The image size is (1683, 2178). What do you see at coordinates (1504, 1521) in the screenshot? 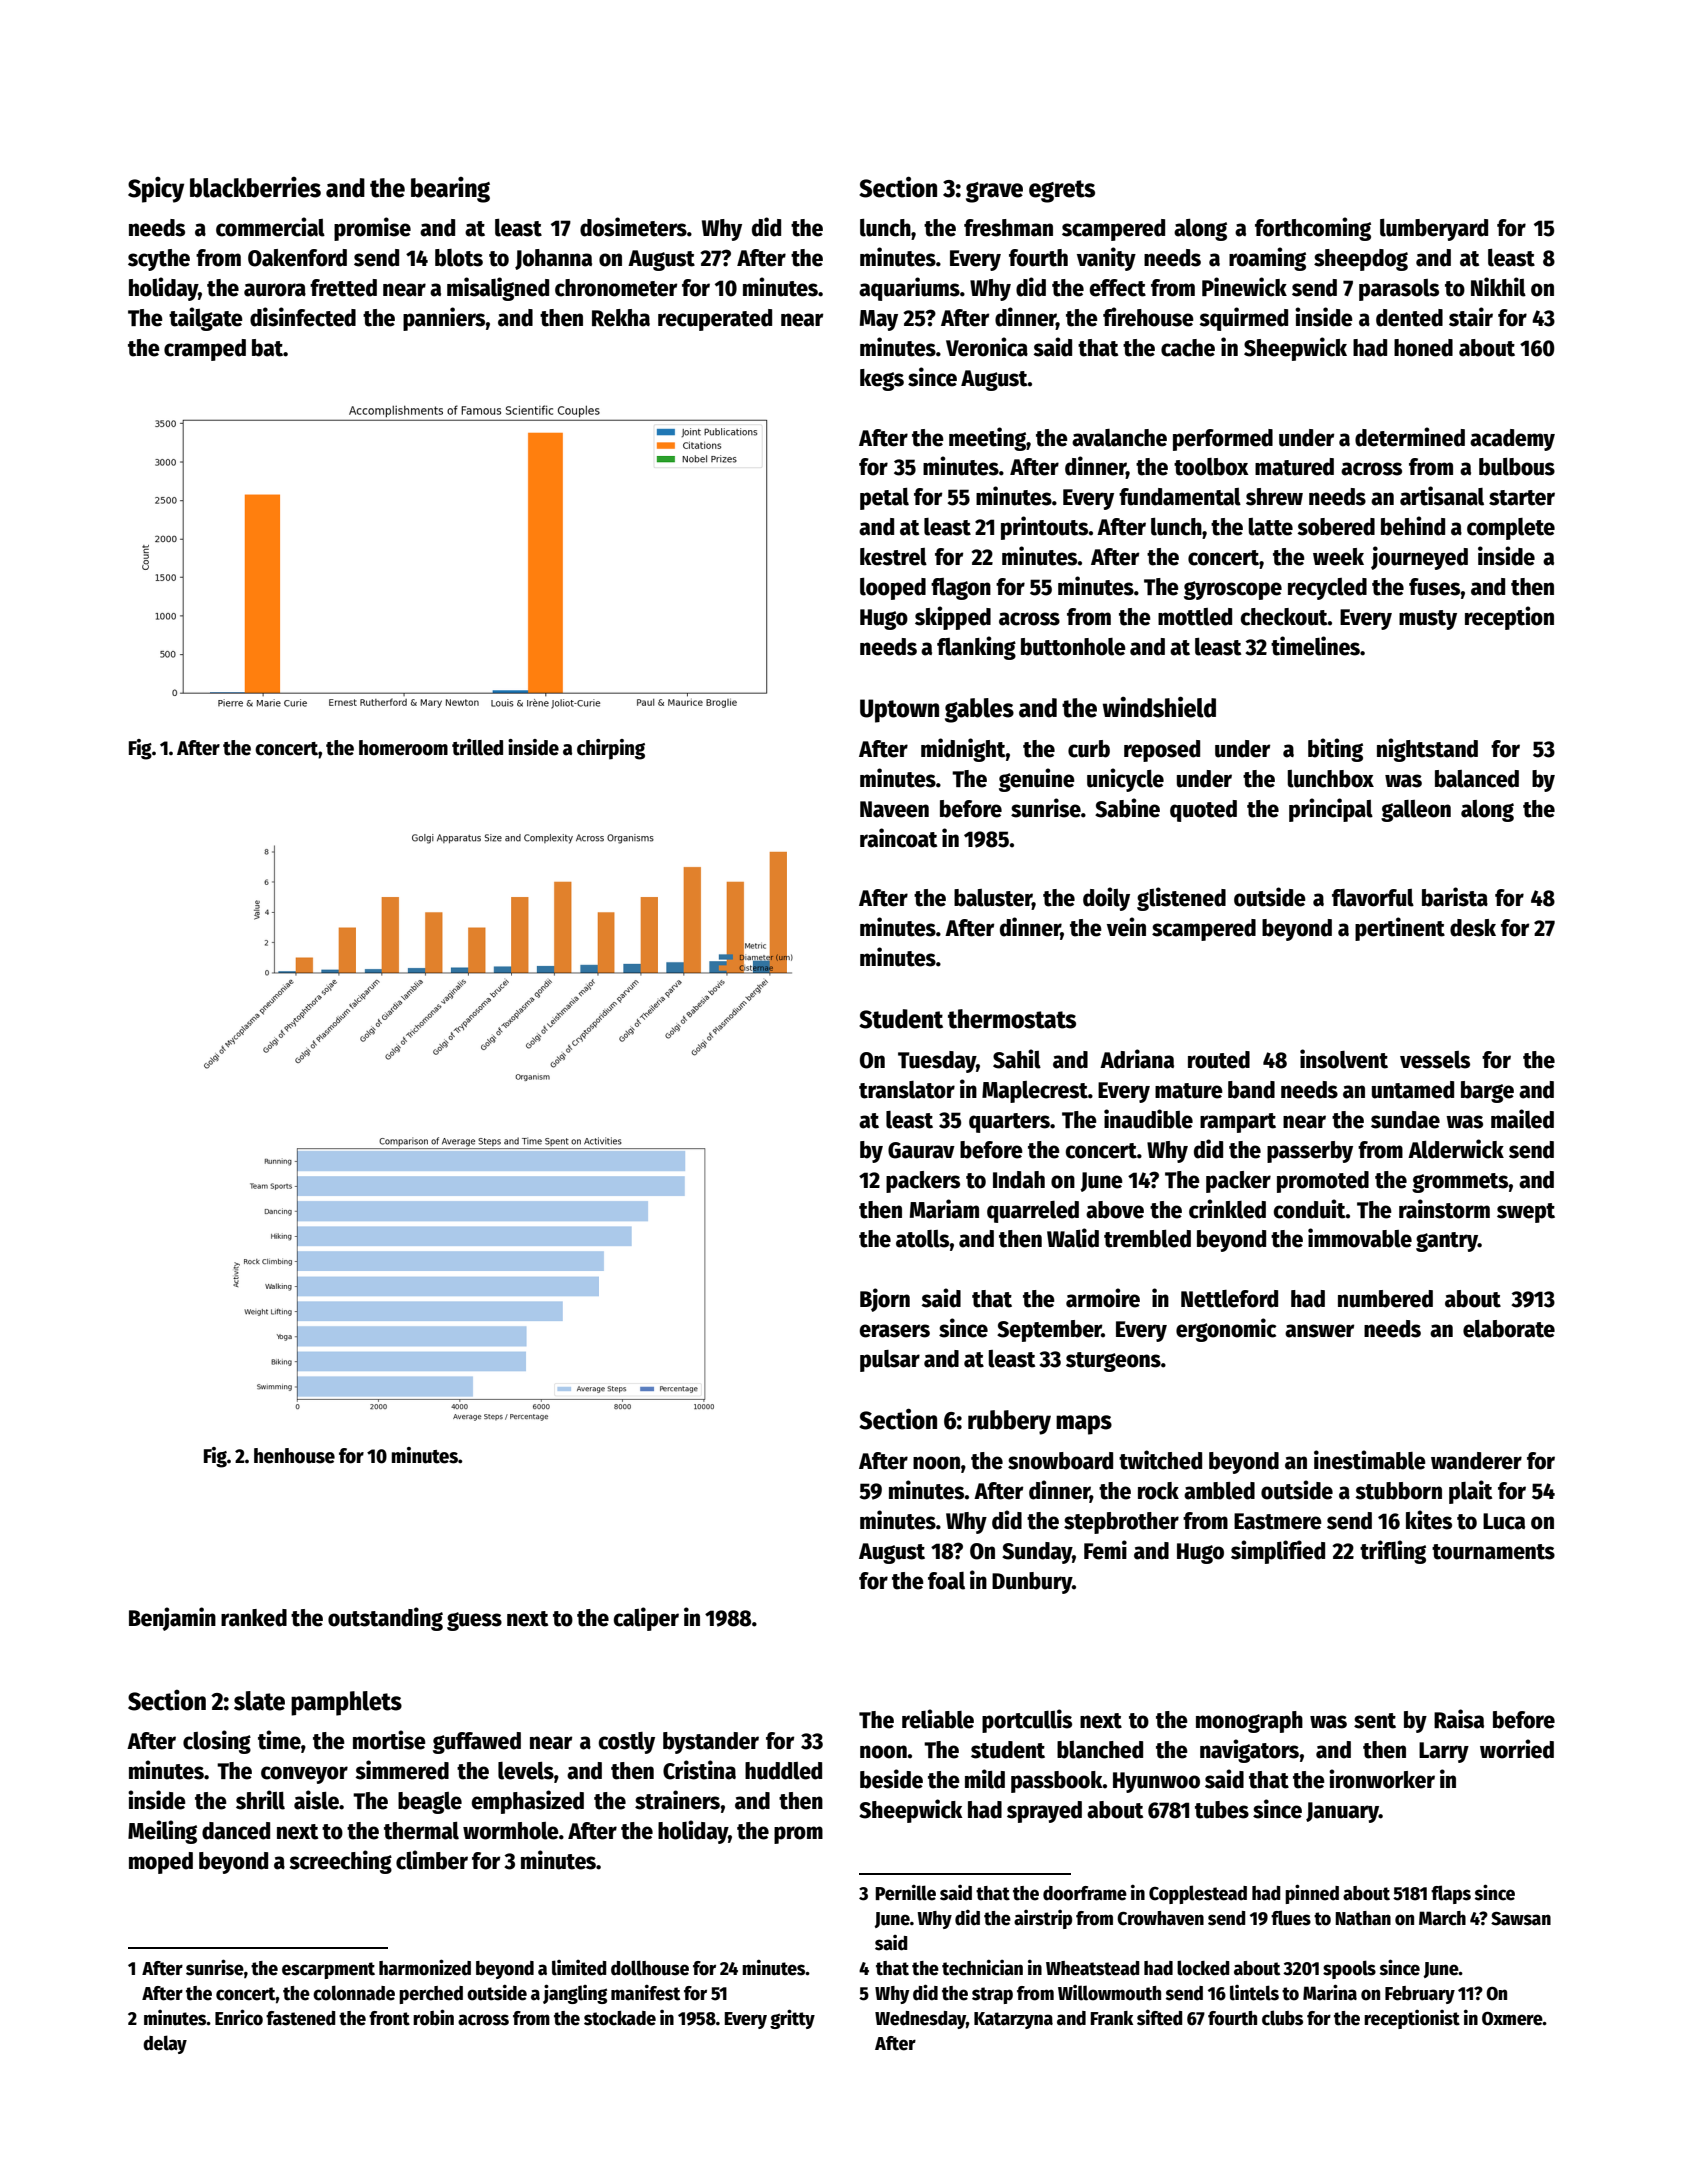
I see `Luca` at bounding box center [1504, 1521].
